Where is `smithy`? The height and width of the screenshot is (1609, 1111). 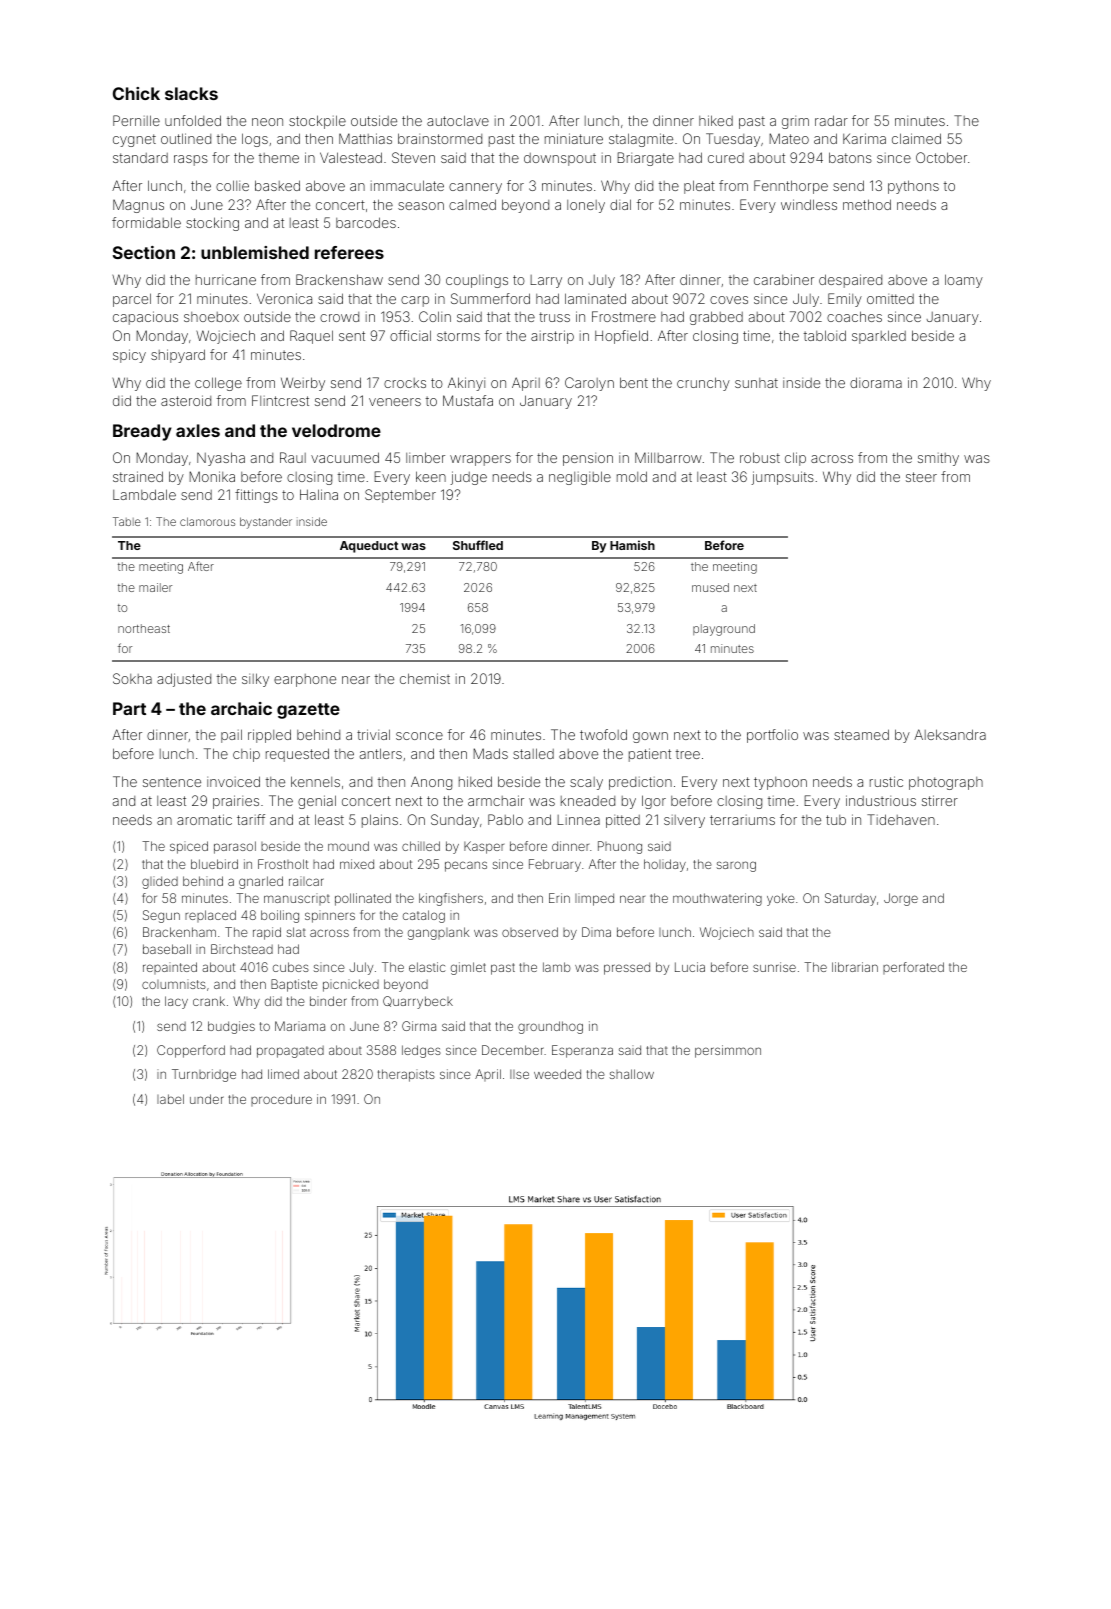 smithy is located at coordinates (938, 459).
